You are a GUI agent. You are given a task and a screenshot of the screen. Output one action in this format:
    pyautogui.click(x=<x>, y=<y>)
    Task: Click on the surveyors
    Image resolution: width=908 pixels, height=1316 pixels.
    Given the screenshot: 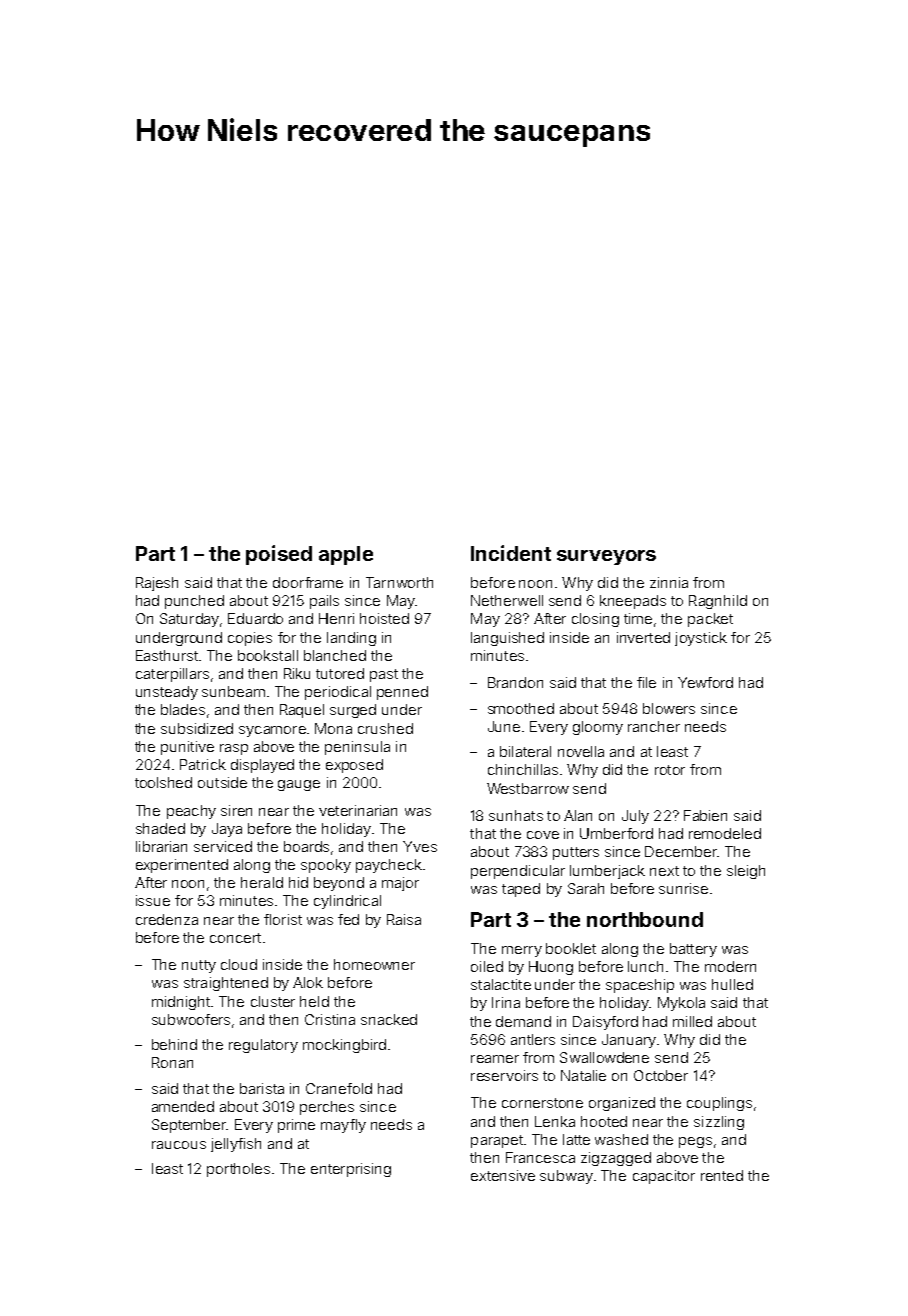 What is the action you would take?
    pyautogui.click(x=606, y=557)
